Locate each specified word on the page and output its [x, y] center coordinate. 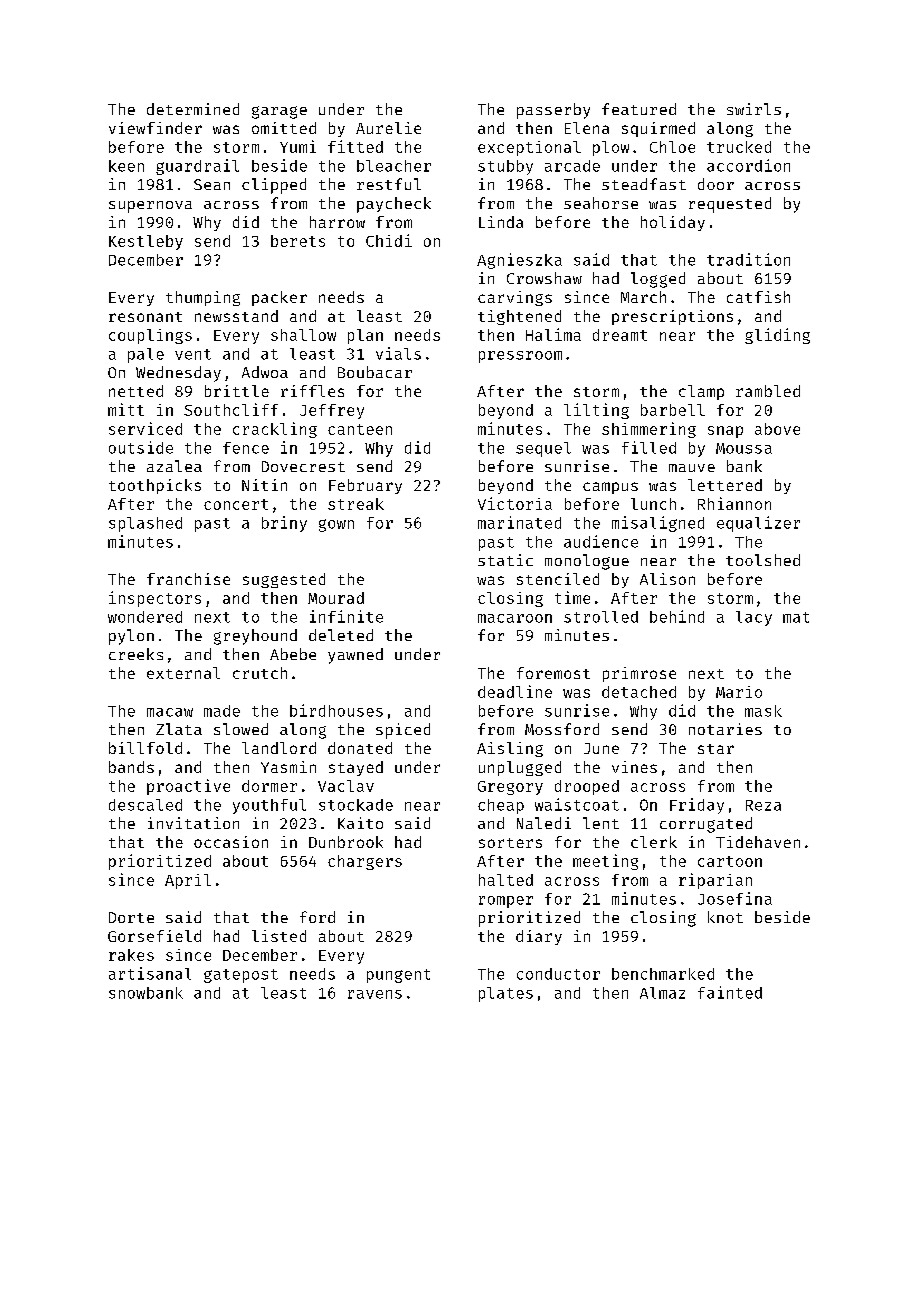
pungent [398, 976]
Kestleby [146, 242]
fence [246, 448]
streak [356, 504]
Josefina [735, 898]
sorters [510, 843]
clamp [701, 392]
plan [365, 336]
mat [796, 617]
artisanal [150, 973]
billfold [145, 748]
